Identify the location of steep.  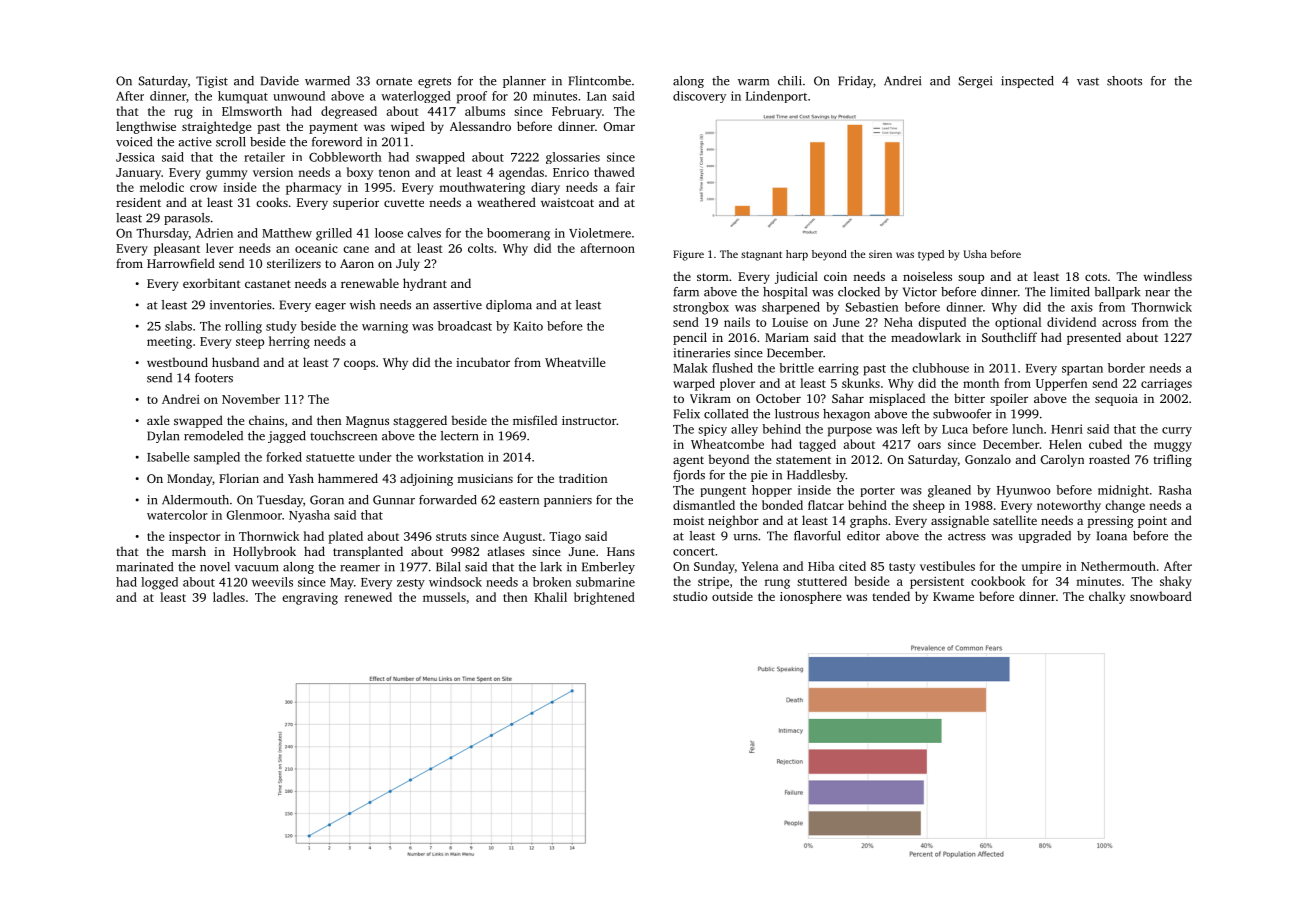
(250, 343).
